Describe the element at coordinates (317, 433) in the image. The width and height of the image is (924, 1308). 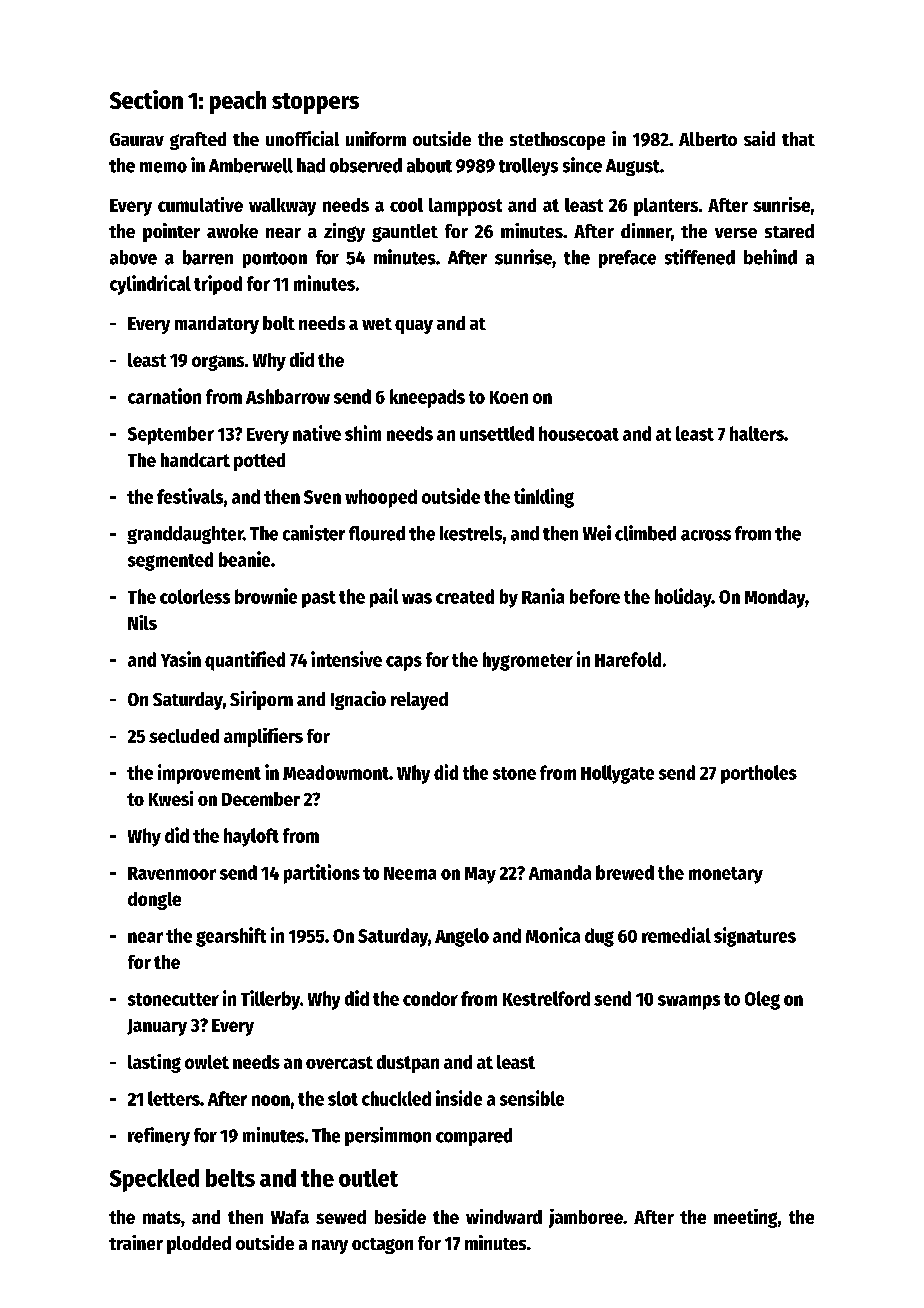
I see `native` at that location.
